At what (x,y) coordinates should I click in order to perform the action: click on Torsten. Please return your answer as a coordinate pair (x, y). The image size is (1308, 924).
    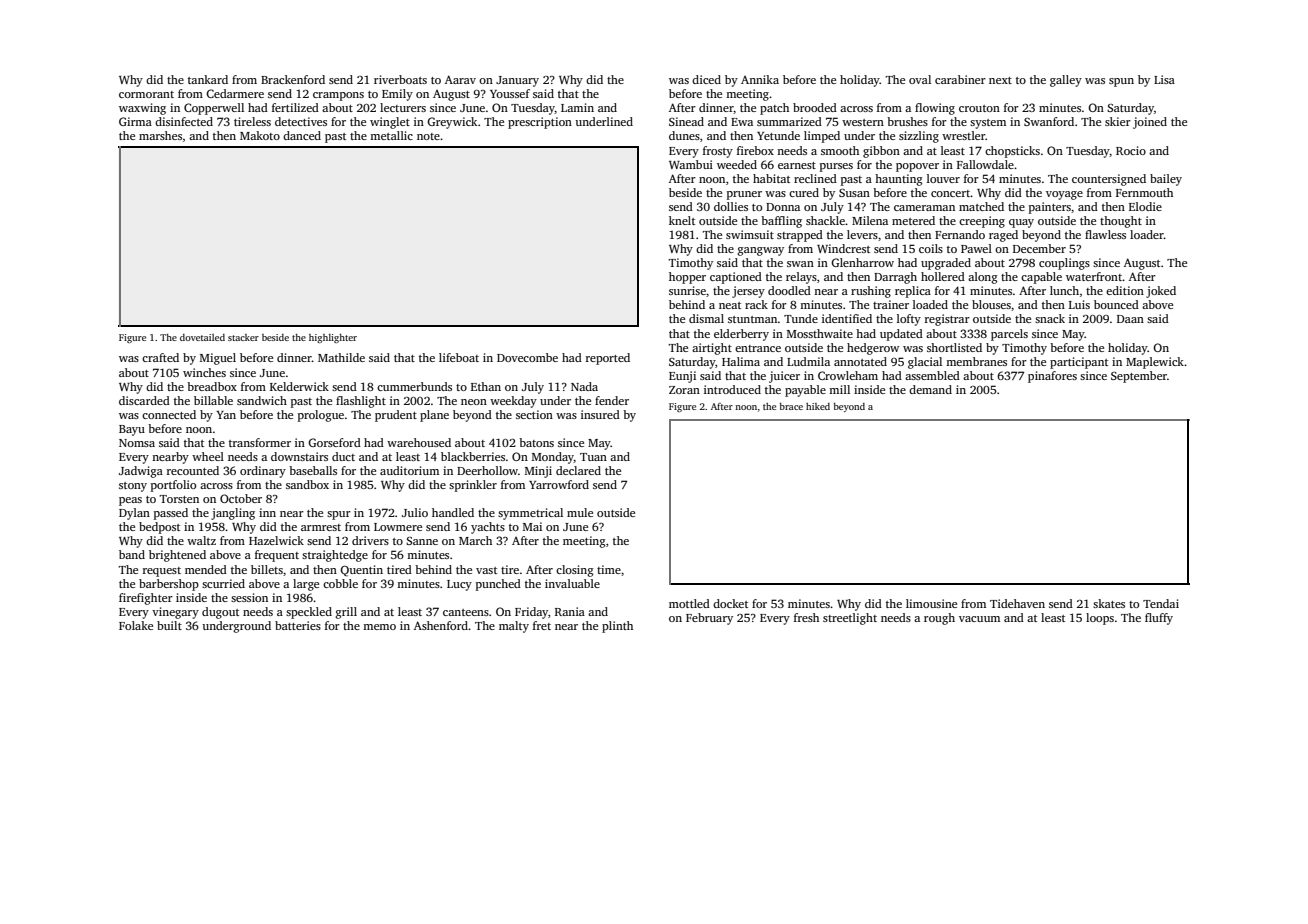
    Looking at the image, I should click on (179, 499).
